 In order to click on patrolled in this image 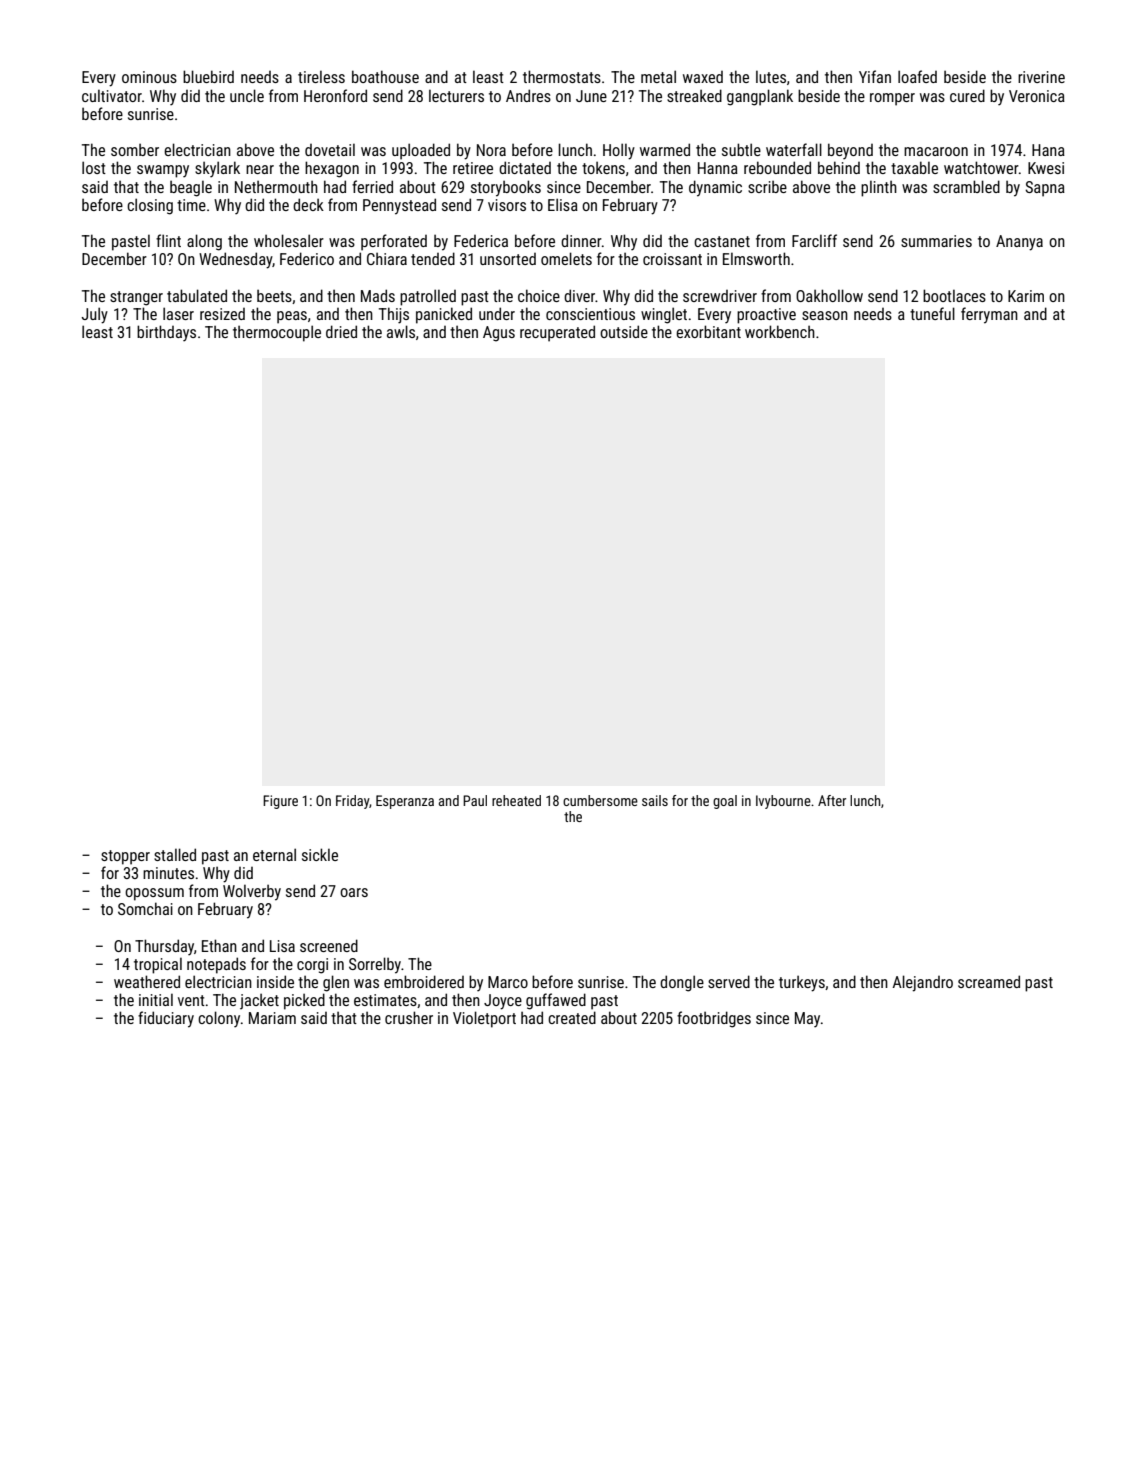, I will do `click(428, 297)`.
